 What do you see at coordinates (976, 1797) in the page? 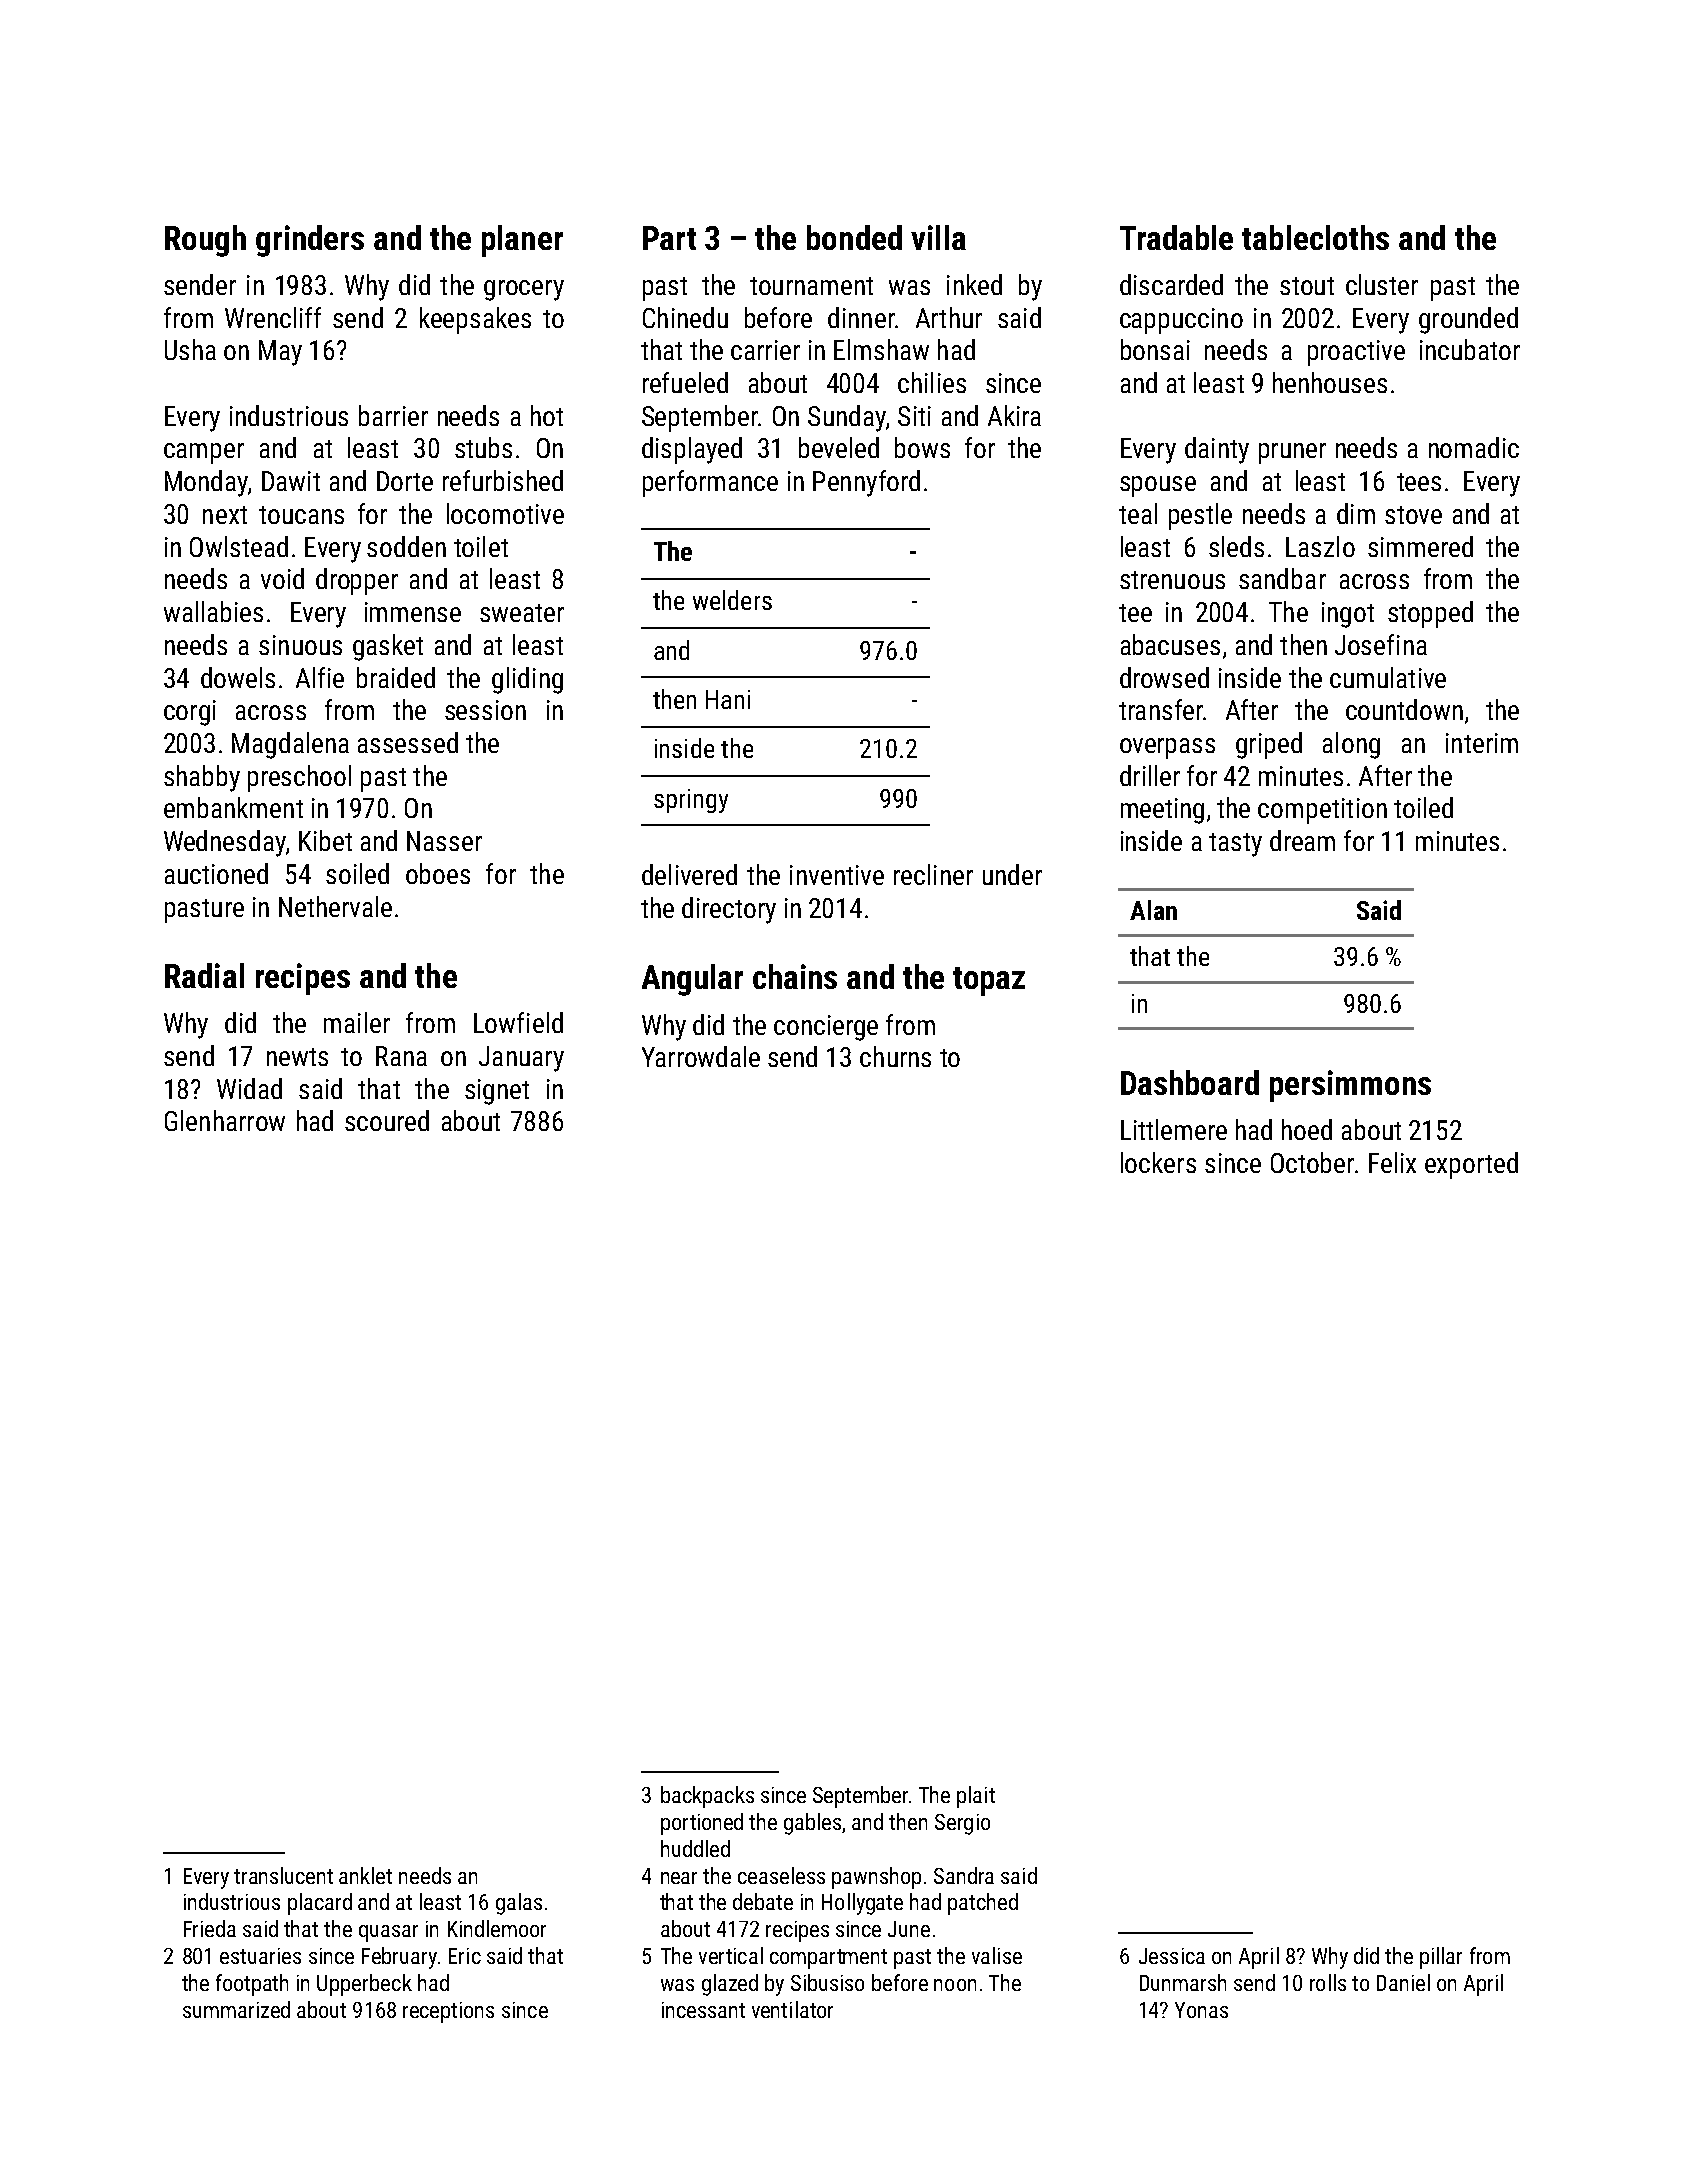
I see `plait` at bounding box center [976, 1797].
